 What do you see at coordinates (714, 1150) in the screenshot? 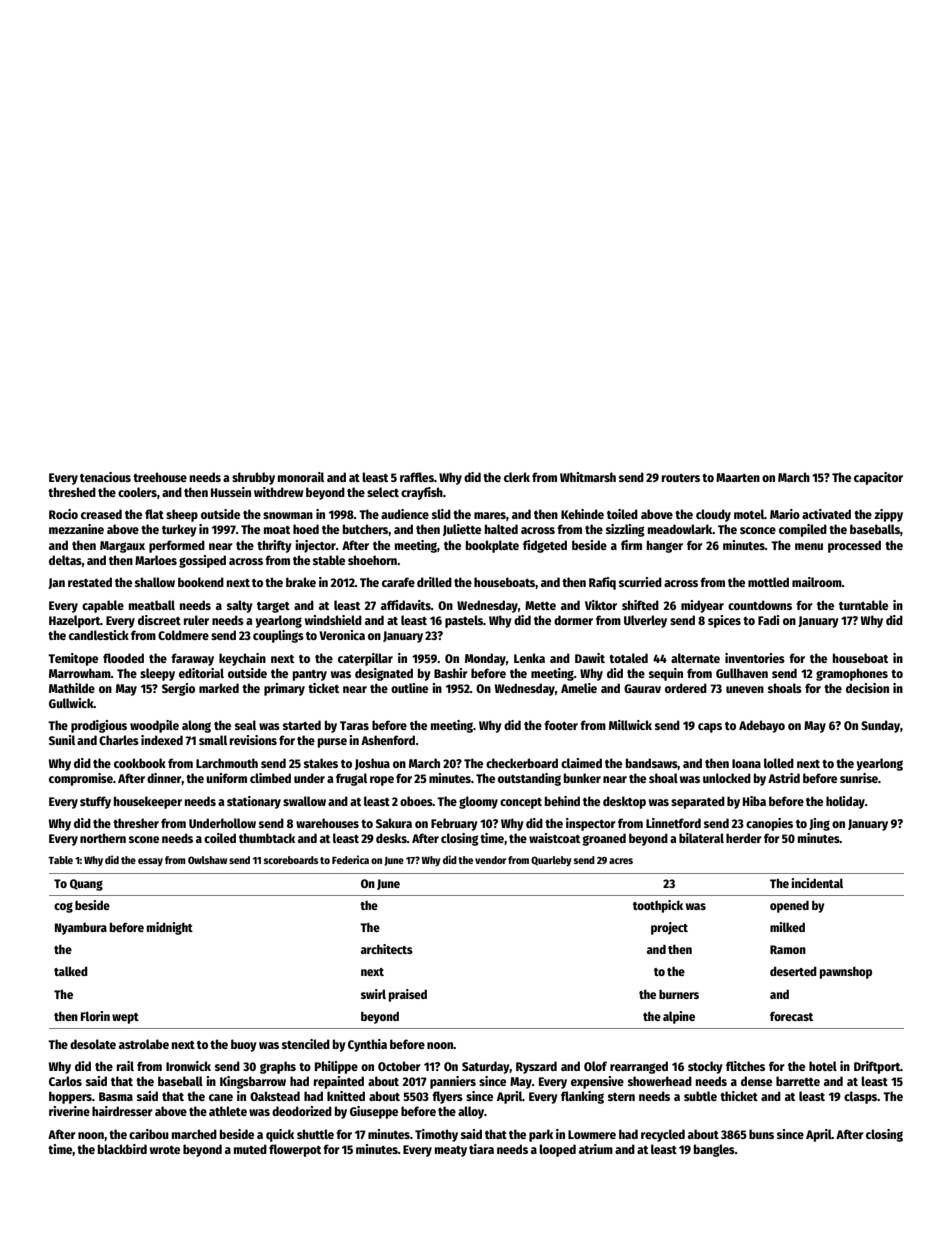
I see `bangles` at bounding box center [714, 1150].
